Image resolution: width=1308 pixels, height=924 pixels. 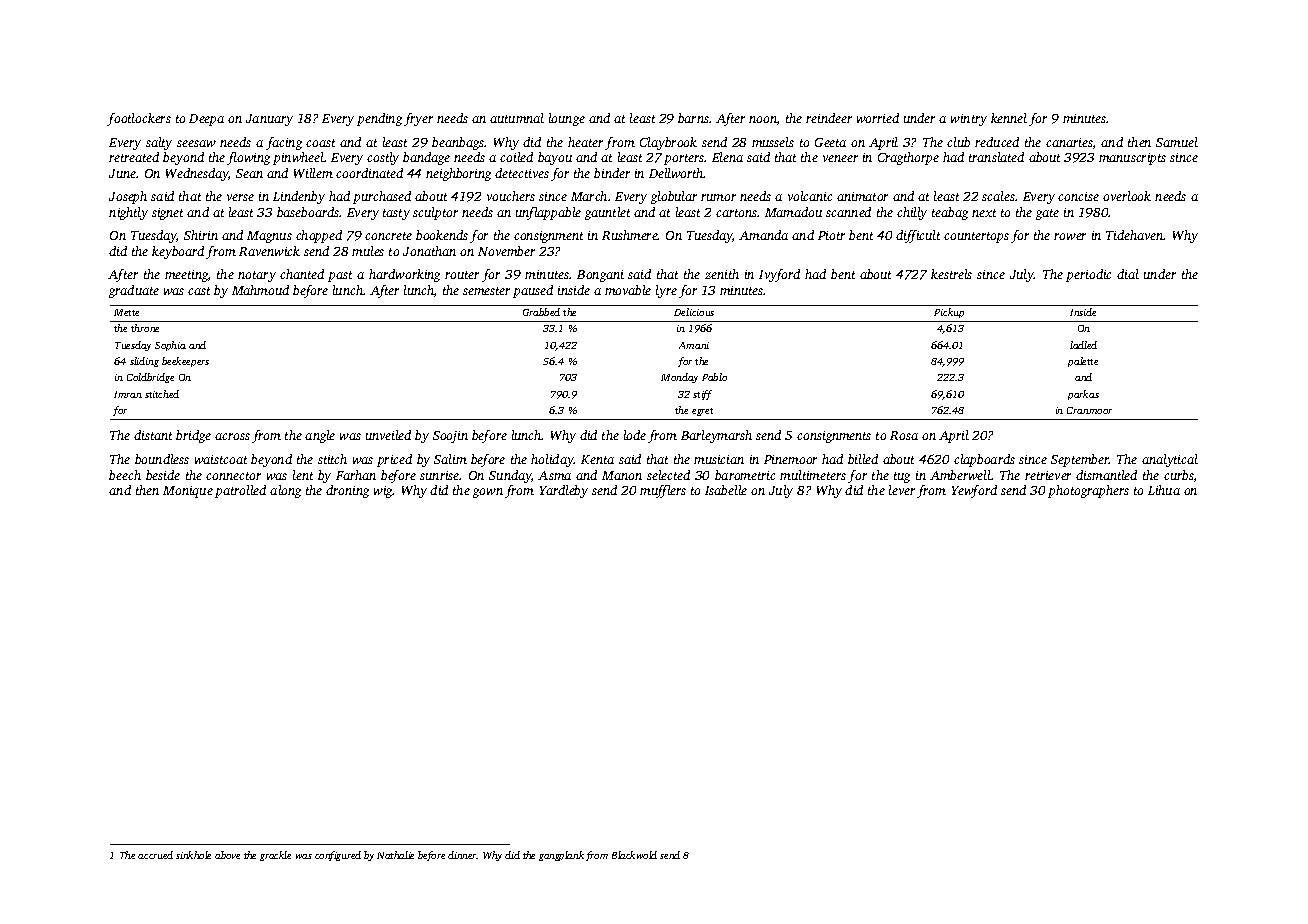 What do you see at coordinates (517, 118) in the image?
I see `autumnal` at bounding box center [517, 118].
